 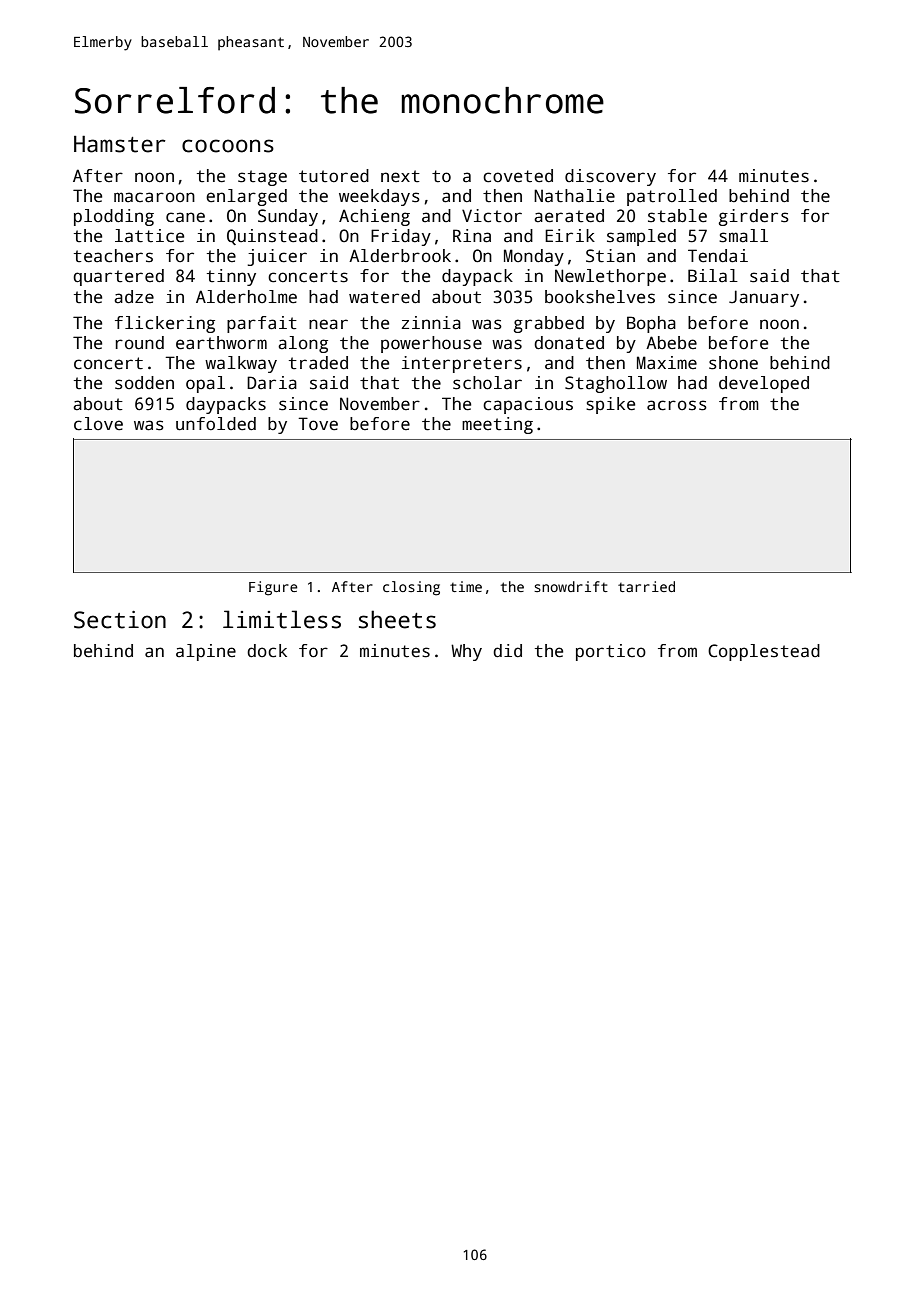 What do you see at coordinates (206, 652) in the document?
I see `alpine` at bounding box center [206, 652].
